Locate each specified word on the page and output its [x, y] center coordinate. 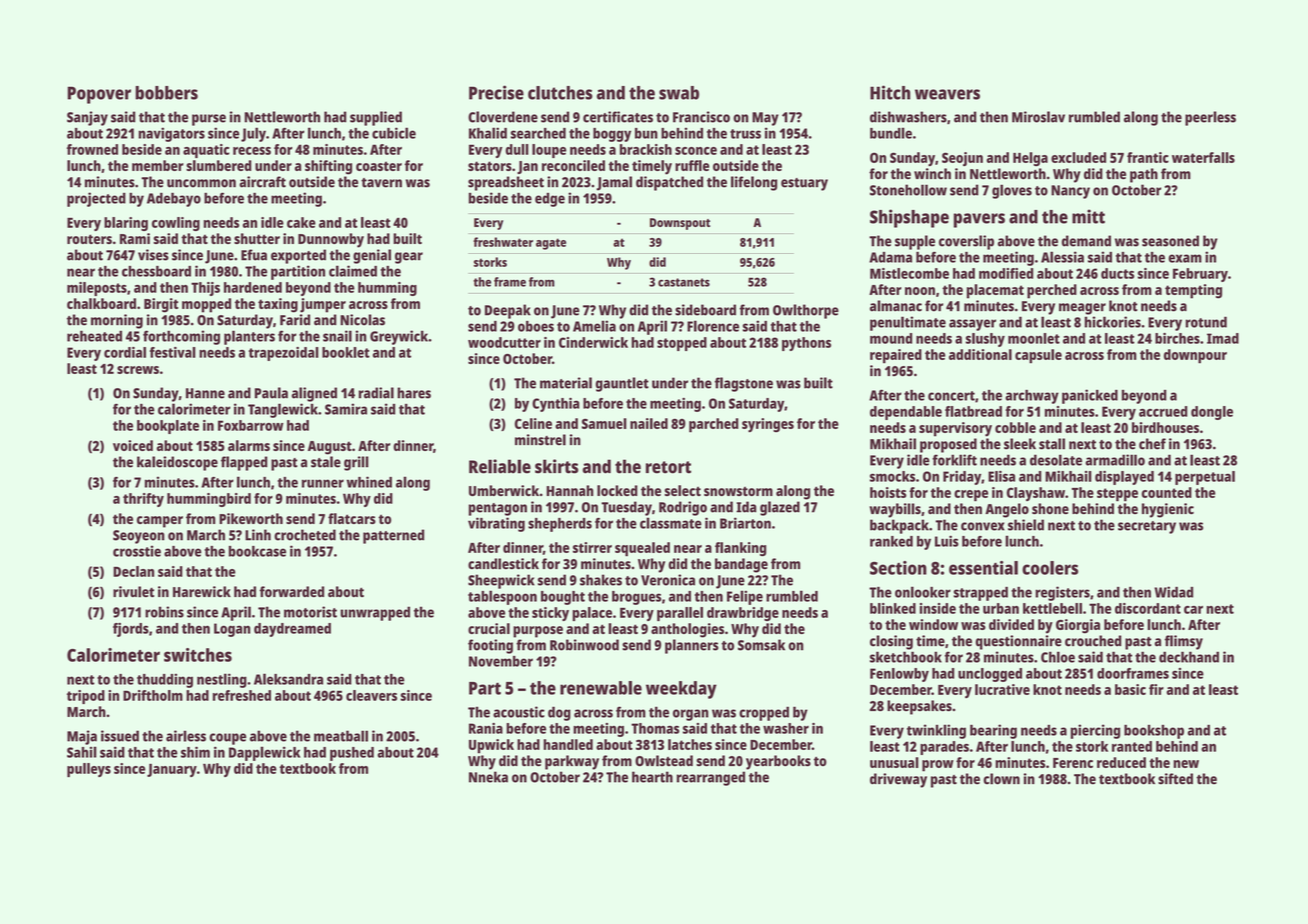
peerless [1210, 118]
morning [117, 321]
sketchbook [906, 657]
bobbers [166, 93]
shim [195, 752]
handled [568, 744]
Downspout [680, 224]
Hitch [890, 92]
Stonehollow [908, 190]
